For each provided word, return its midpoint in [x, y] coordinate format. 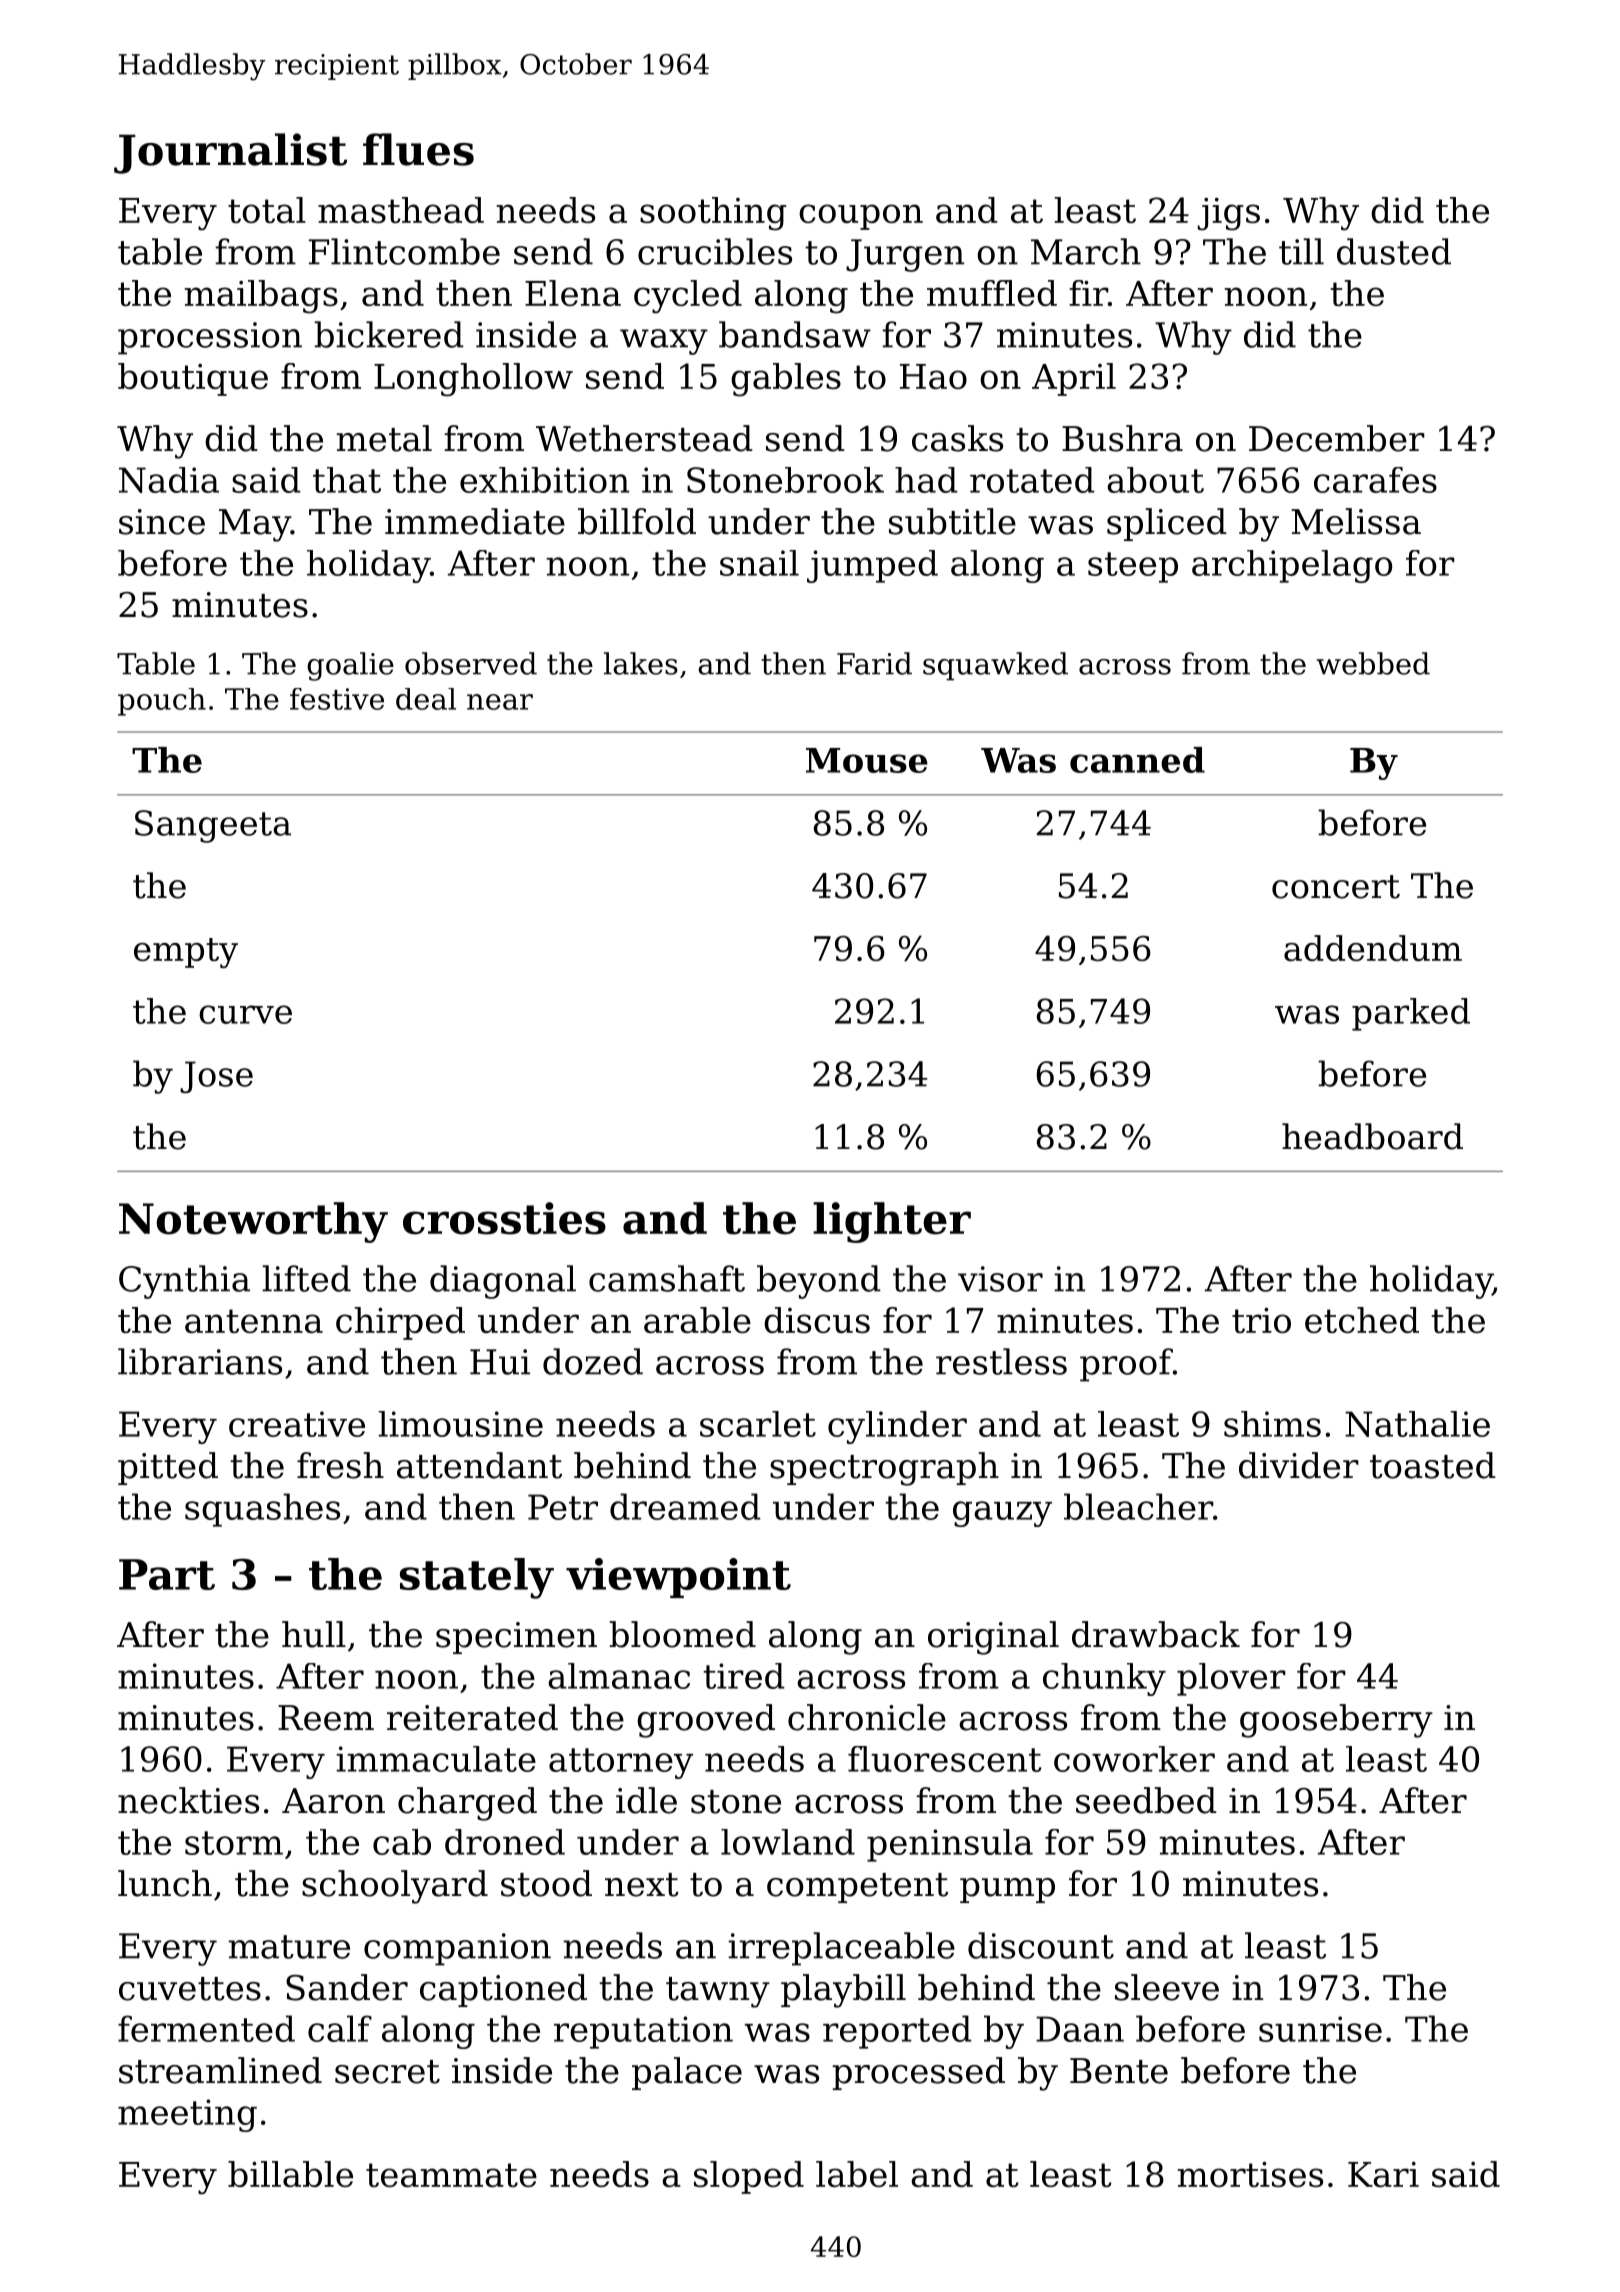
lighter [892, 1222]
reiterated [472, 1717]
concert [1336, 887]
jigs [1228, 214]
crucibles [715, 251]
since [162, 522]
